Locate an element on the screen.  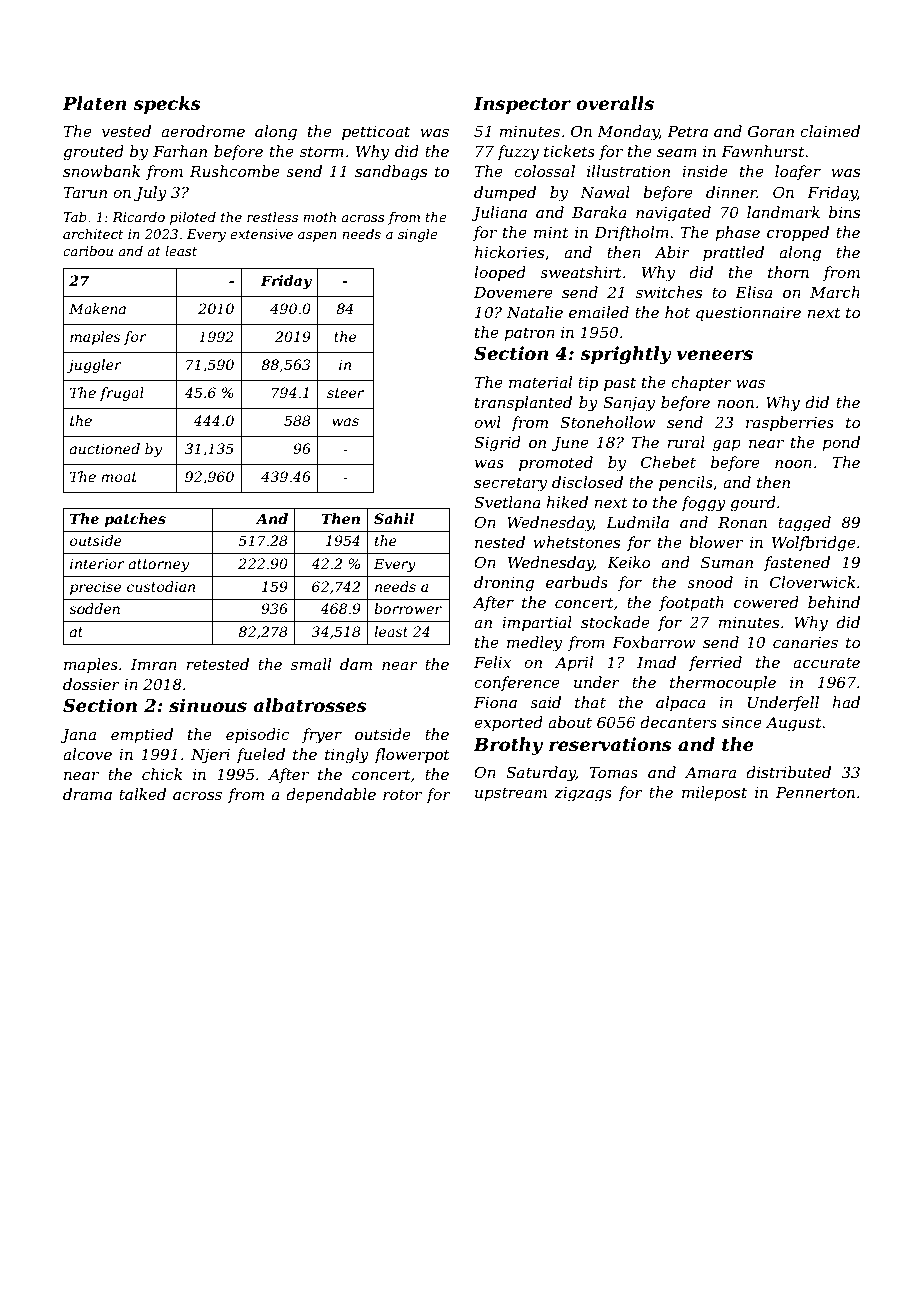
Makena is located at coordinates (97, 308).
